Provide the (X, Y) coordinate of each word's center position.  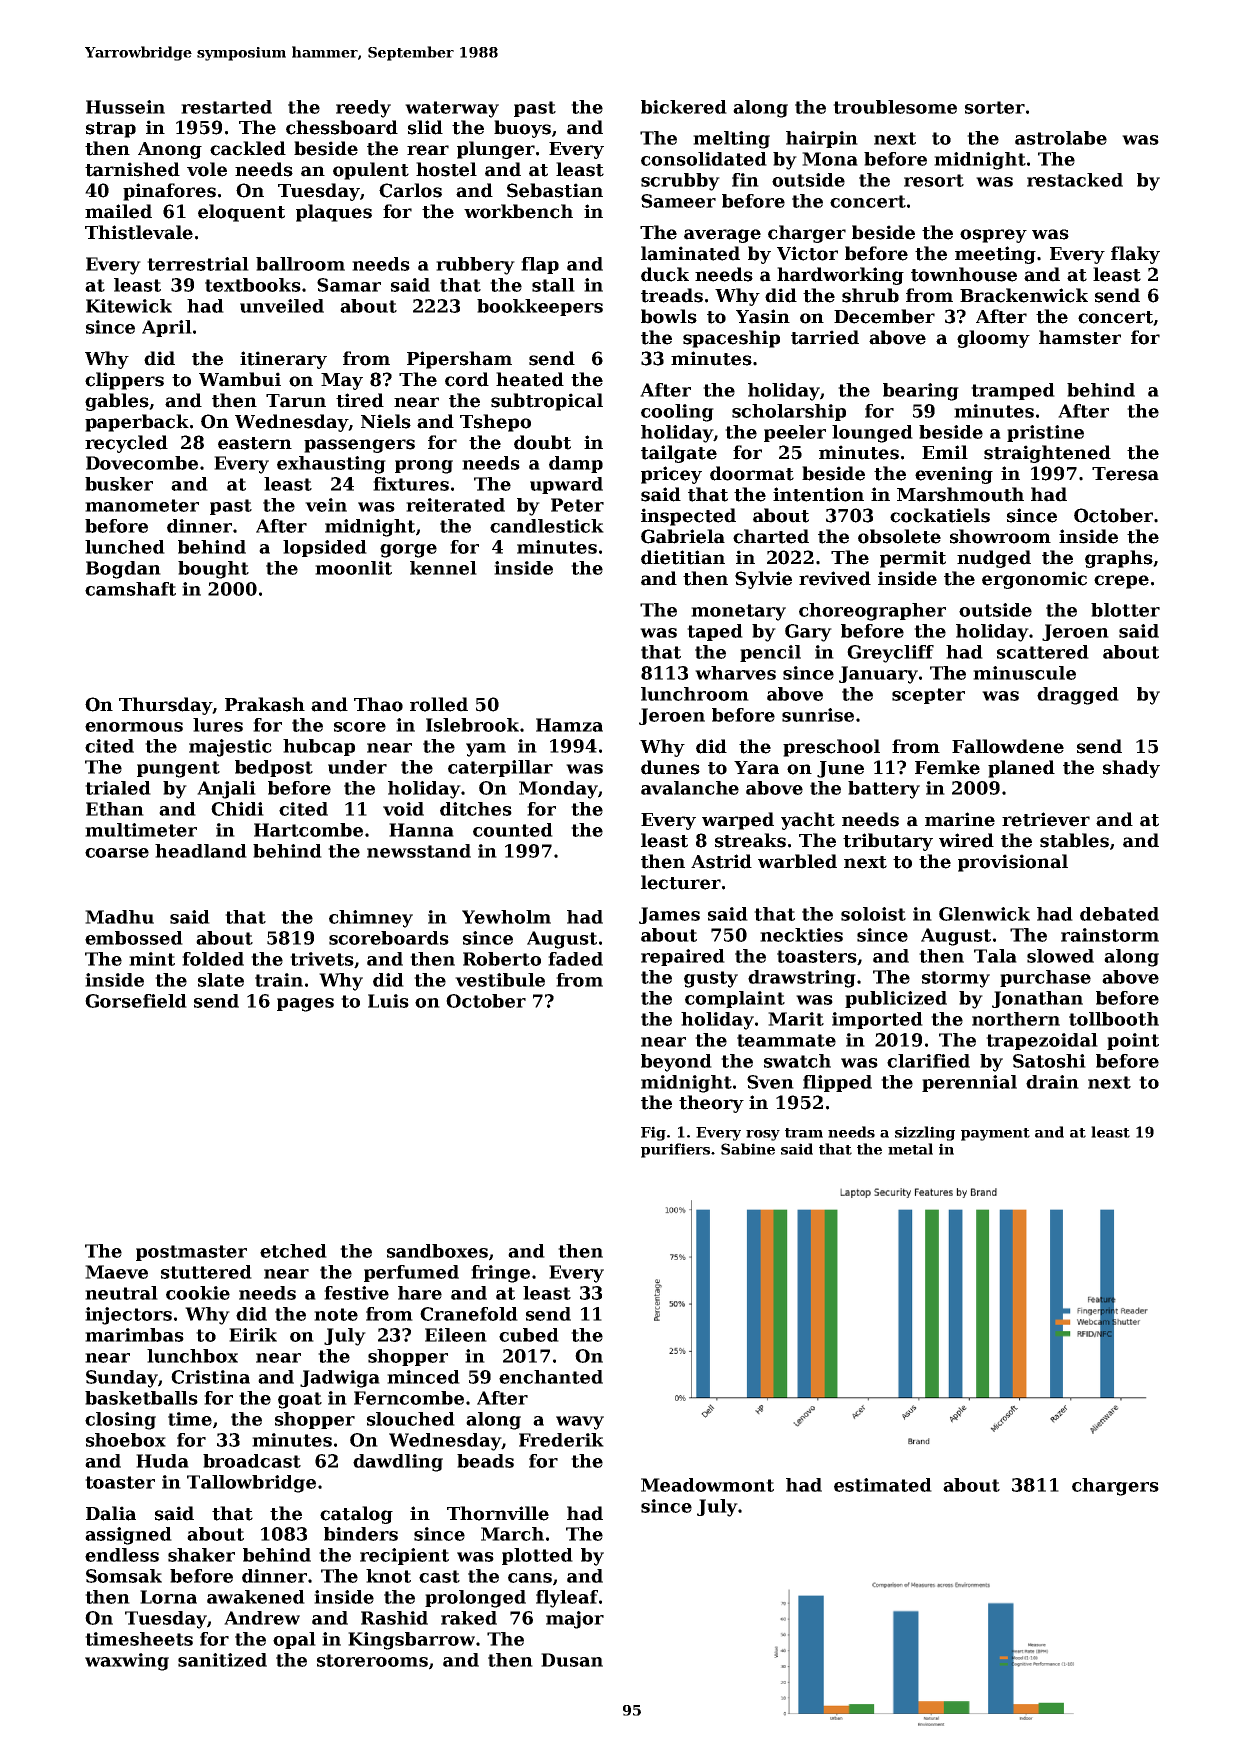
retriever (1046, 819)
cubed (529, 1335)
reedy (363, 109)
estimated (883, 1485)
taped (715, 632)
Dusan (572, 1660)
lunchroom (695, 694)
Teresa (1125, 474)
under (357, 767)
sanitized (222, 1660)
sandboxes (437, 1251)
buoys (522, 129)
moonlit (353, 568)
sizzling (925, 1133)
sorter (995, 107)
